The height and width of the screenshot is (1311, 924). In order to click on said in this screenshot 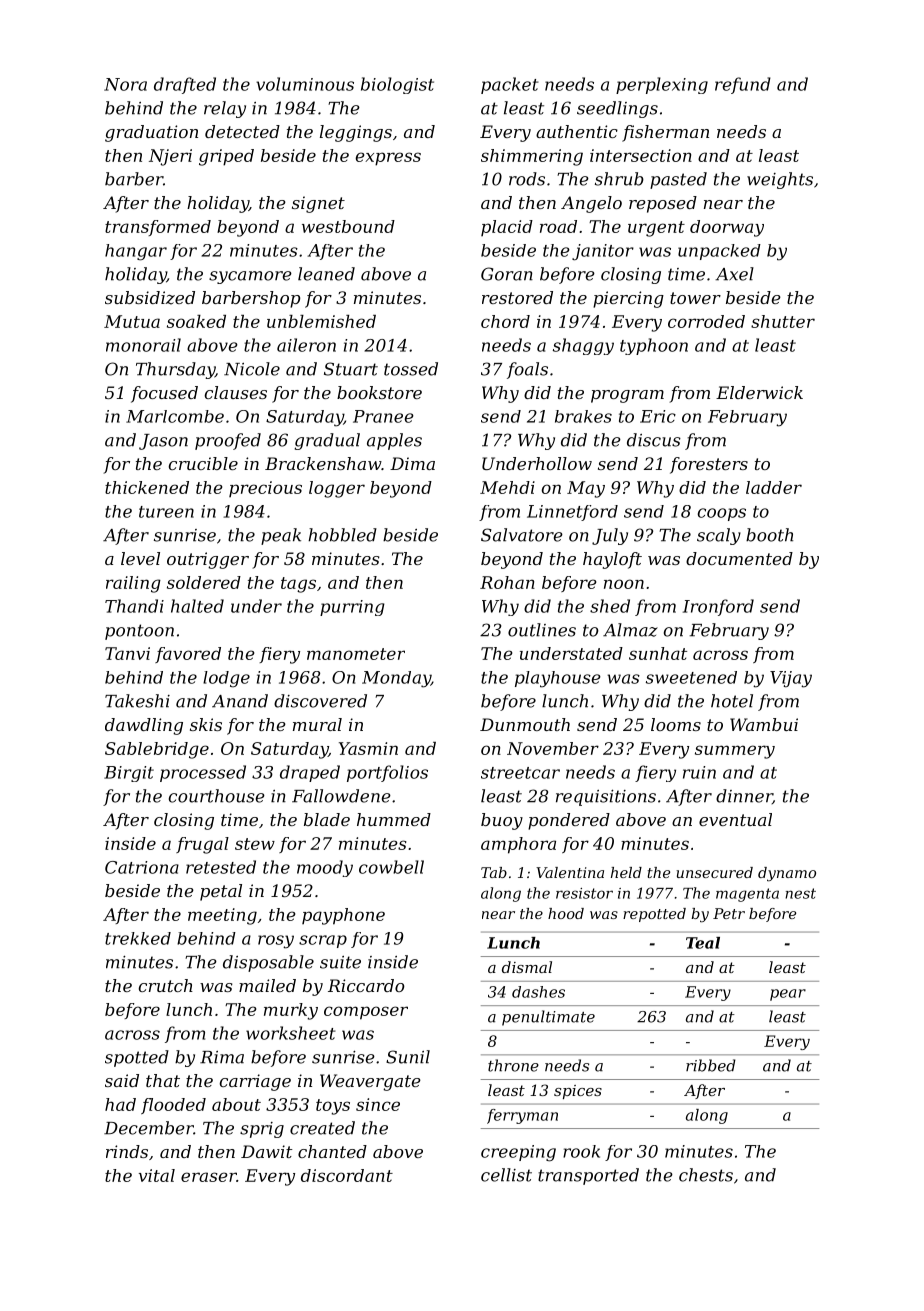, I will do `click(122, 1080)`.
